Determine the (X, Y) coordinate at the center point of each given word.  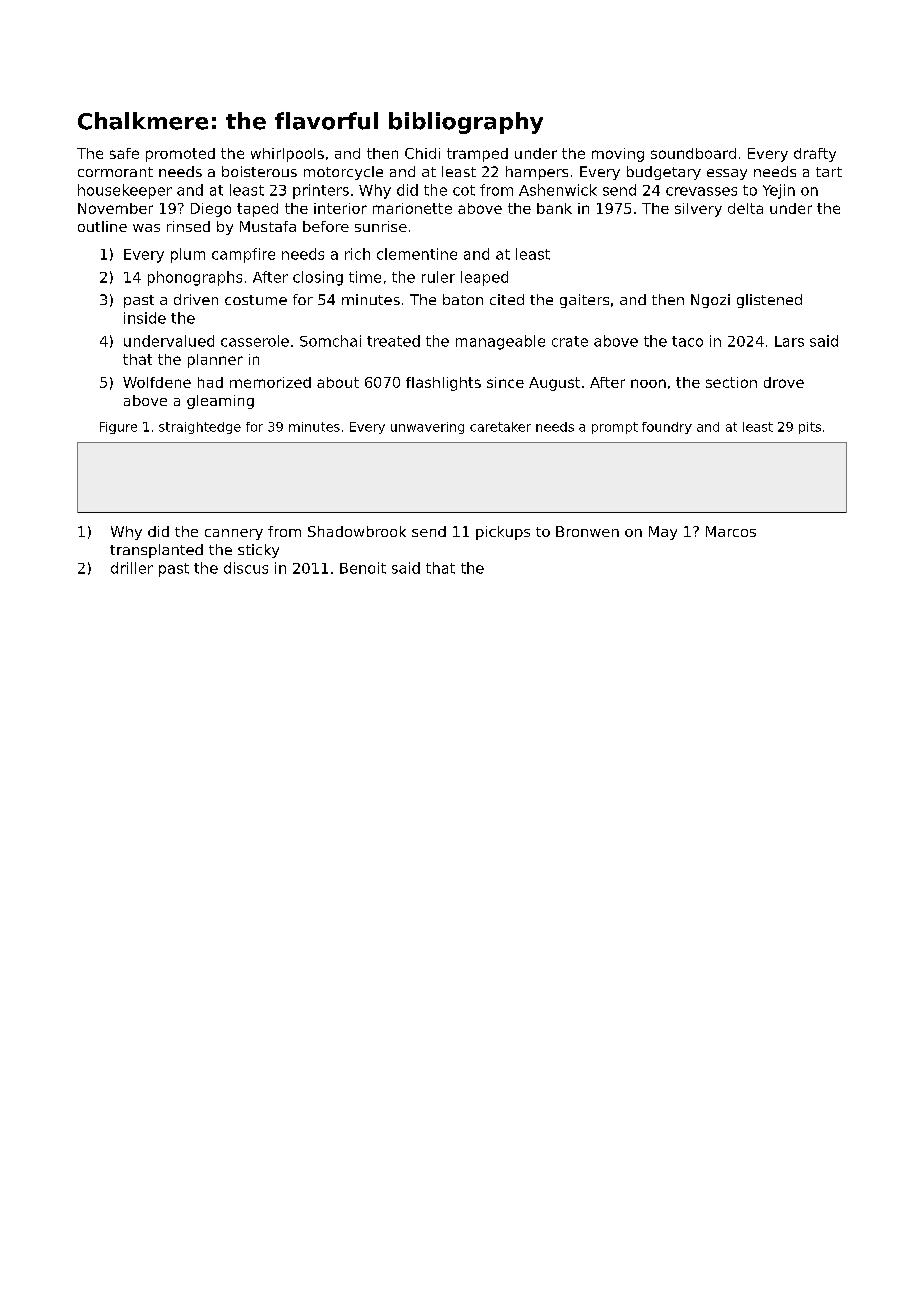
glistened (769, 301)
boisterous (259, 171)
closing (318, 278)
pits (810, 428)
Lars (789, 341)
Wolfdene (157, 382)
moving (618, 155)
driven (196, 299)
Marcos (731, 531)
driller (132, 568)
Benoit (363, 568)
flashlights (443, 384)
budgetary (664, 173)
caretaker (500, 427)
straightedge (200, 428)
